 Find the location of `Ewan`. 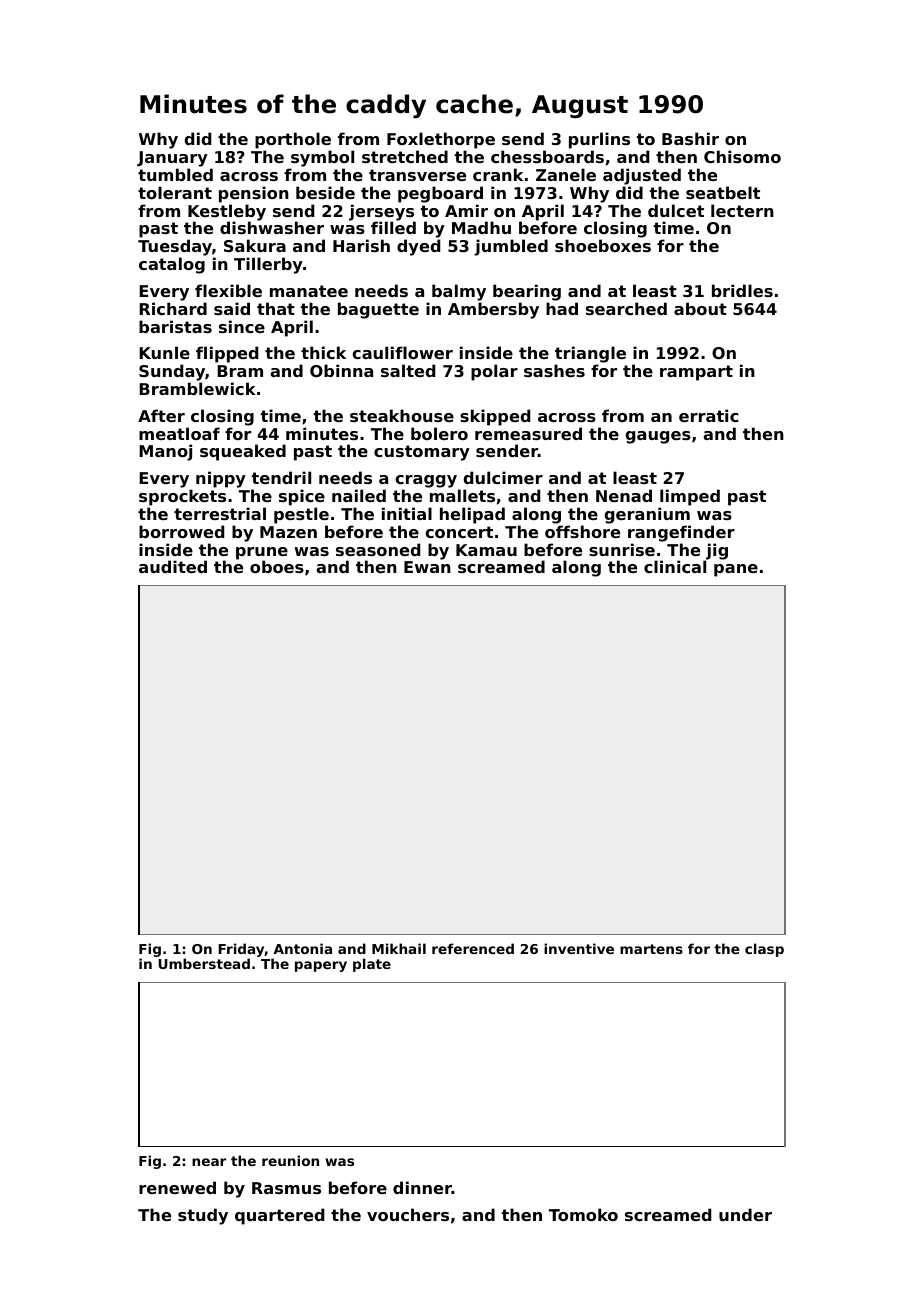

Ewan is located at coordinates (427, 567).
